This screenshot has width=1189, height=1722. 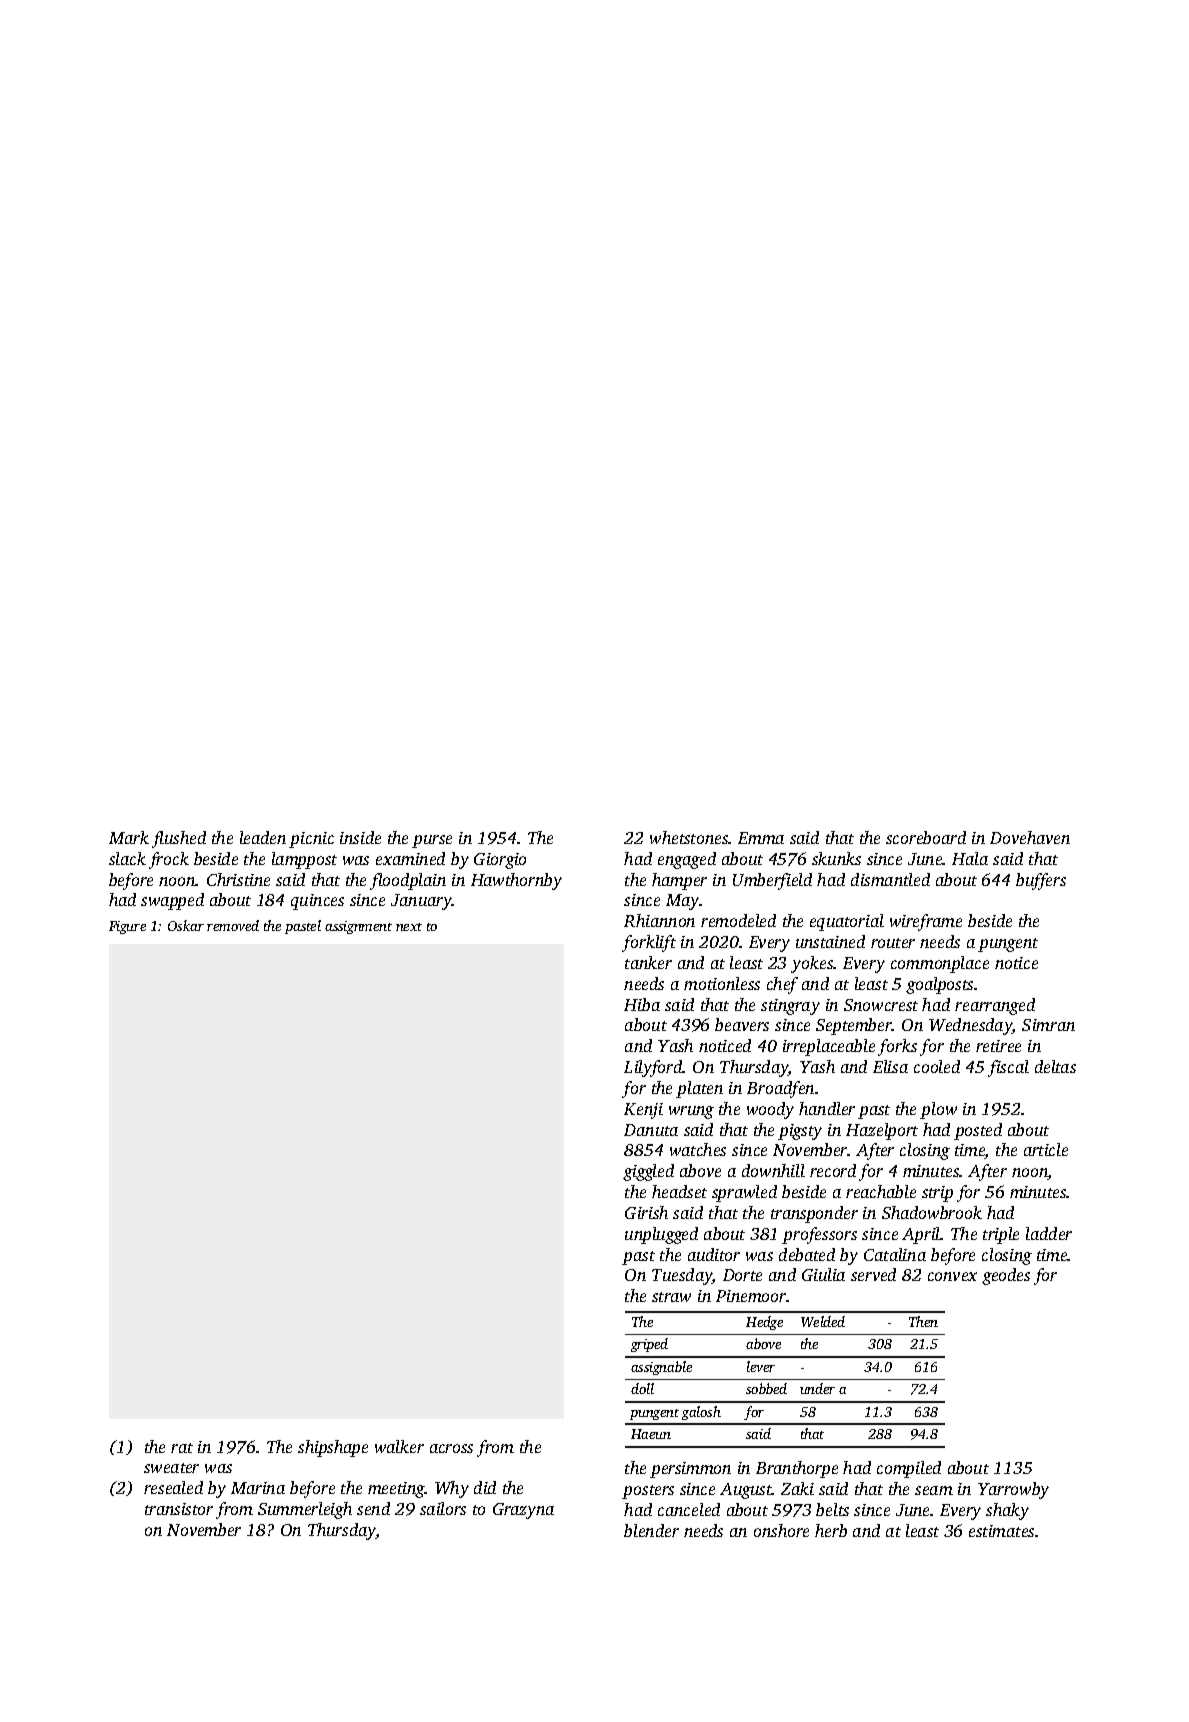 What do you see at coordinates (333, 1448) in the screenshot?
I see `shipshape` at bounding box center [333, 1448].
